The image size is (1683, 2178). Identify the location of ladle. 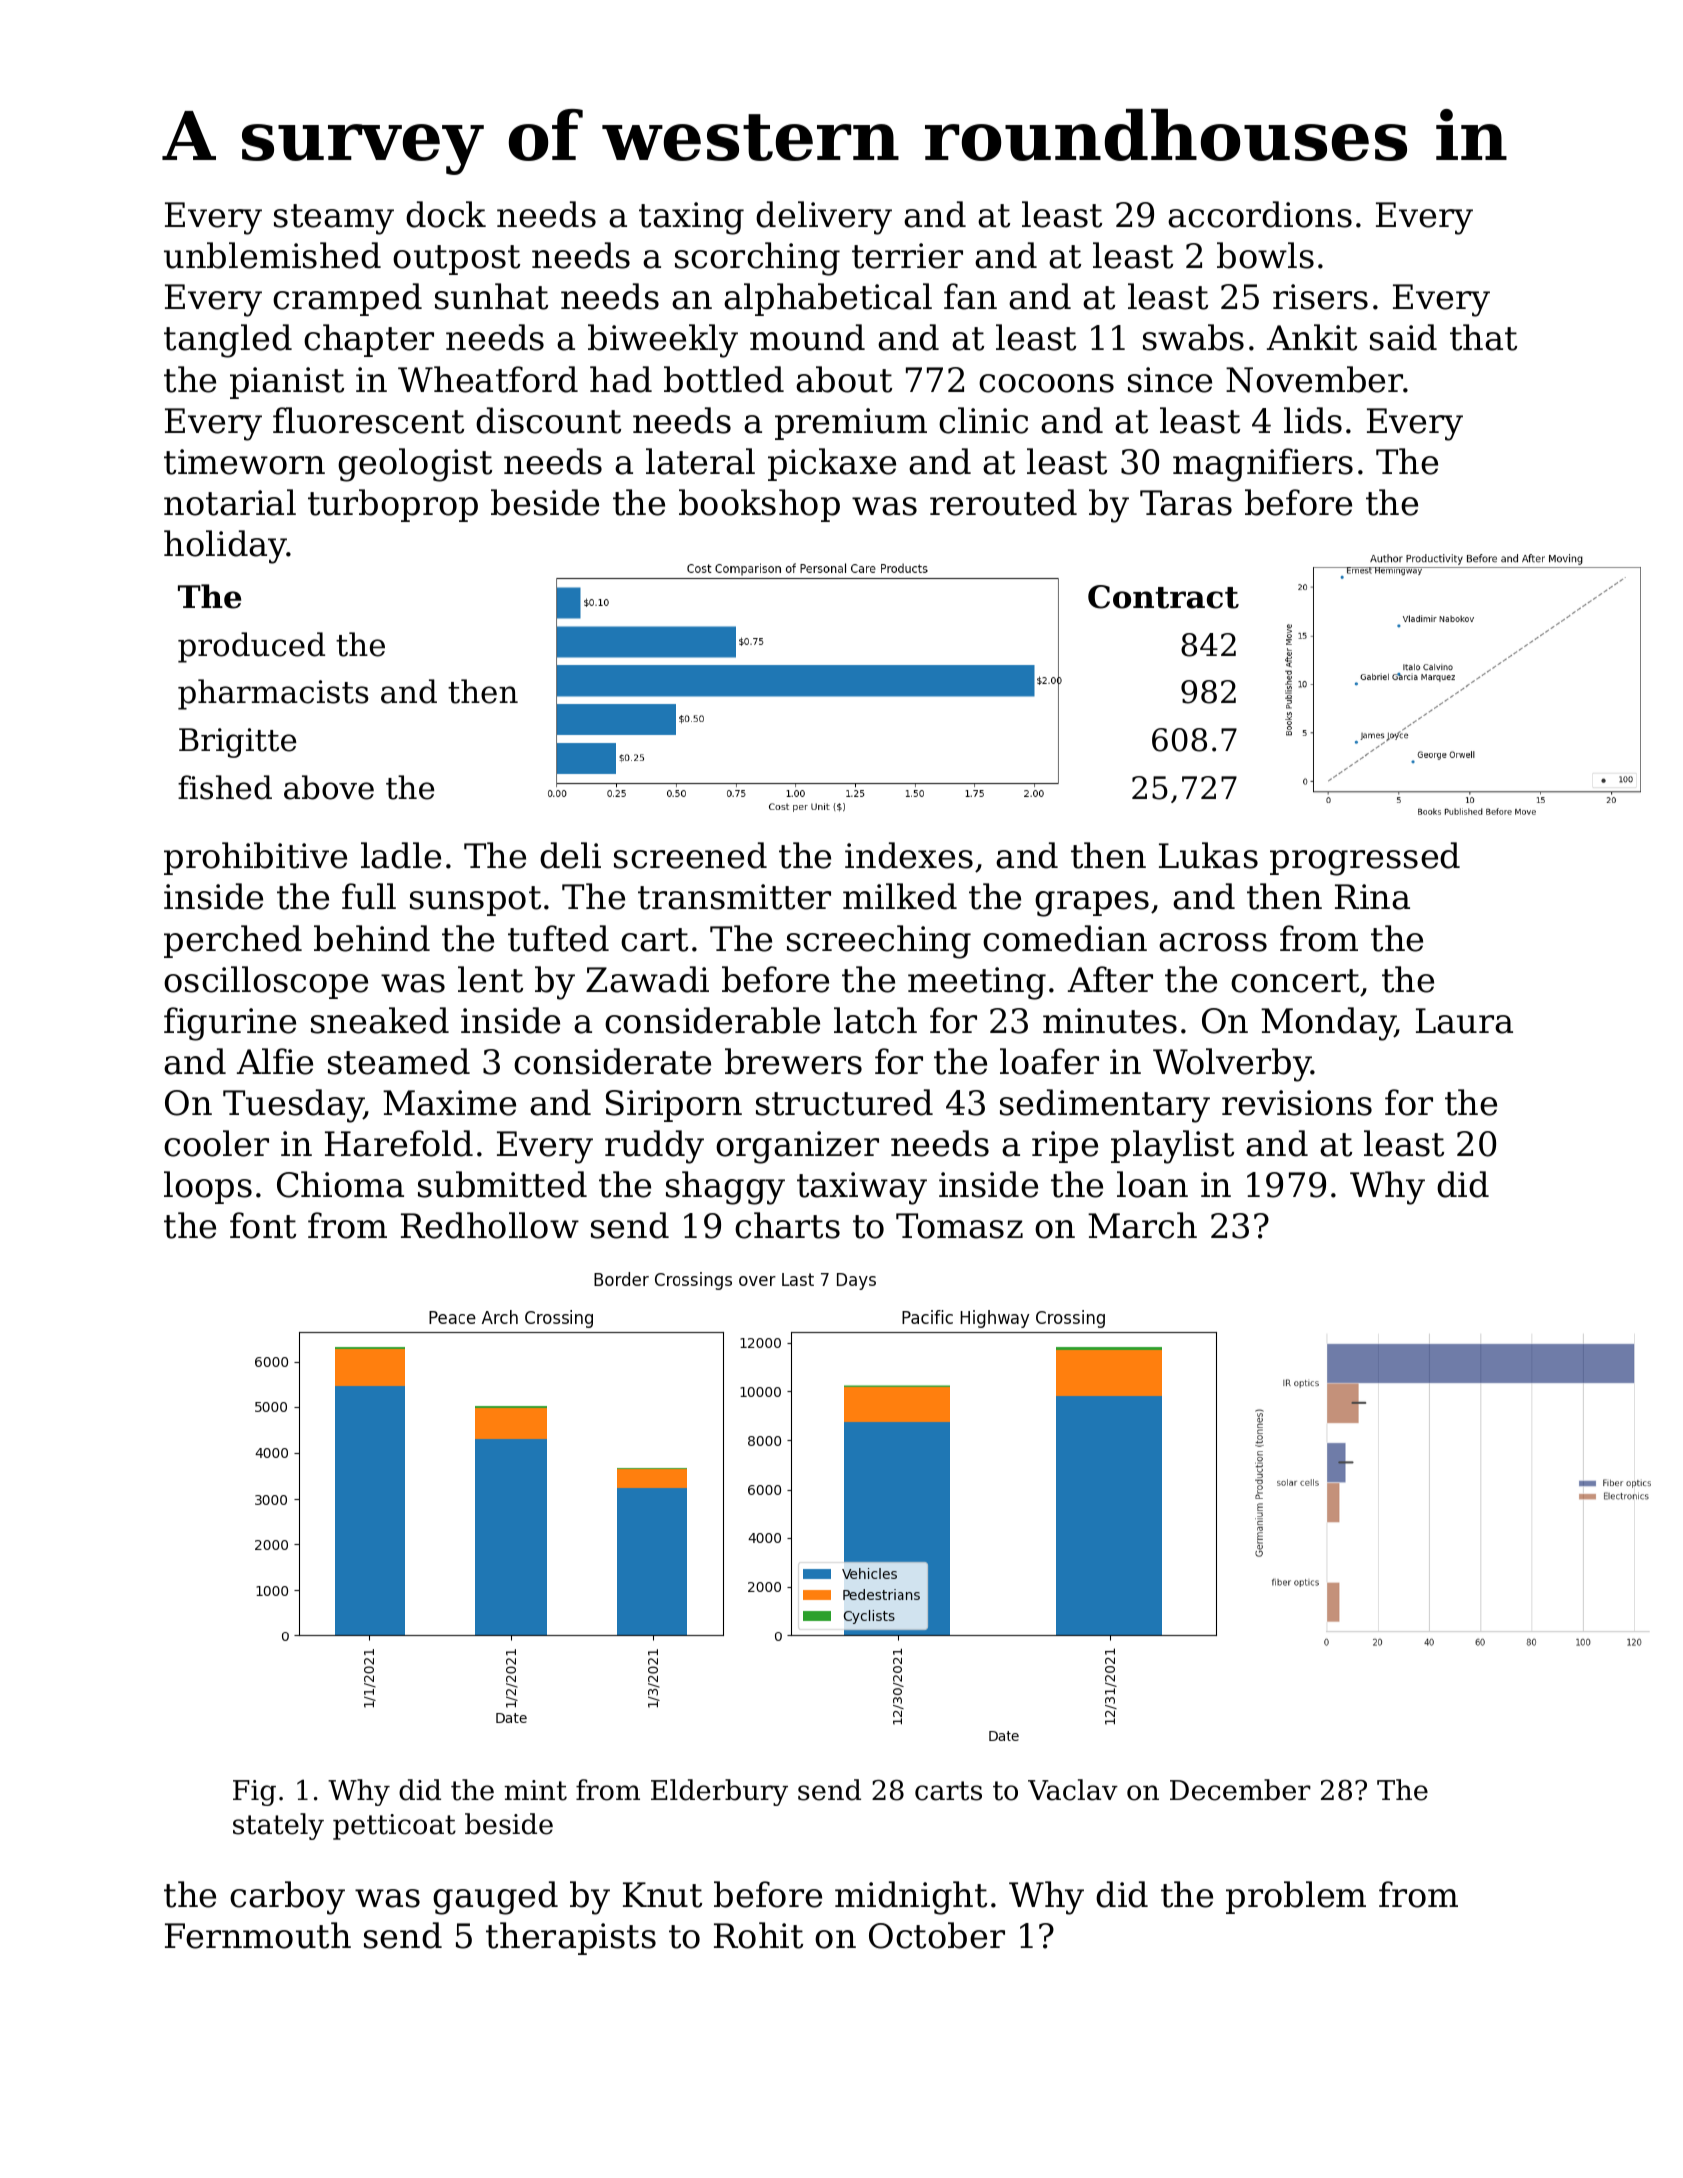
(401, 855).
